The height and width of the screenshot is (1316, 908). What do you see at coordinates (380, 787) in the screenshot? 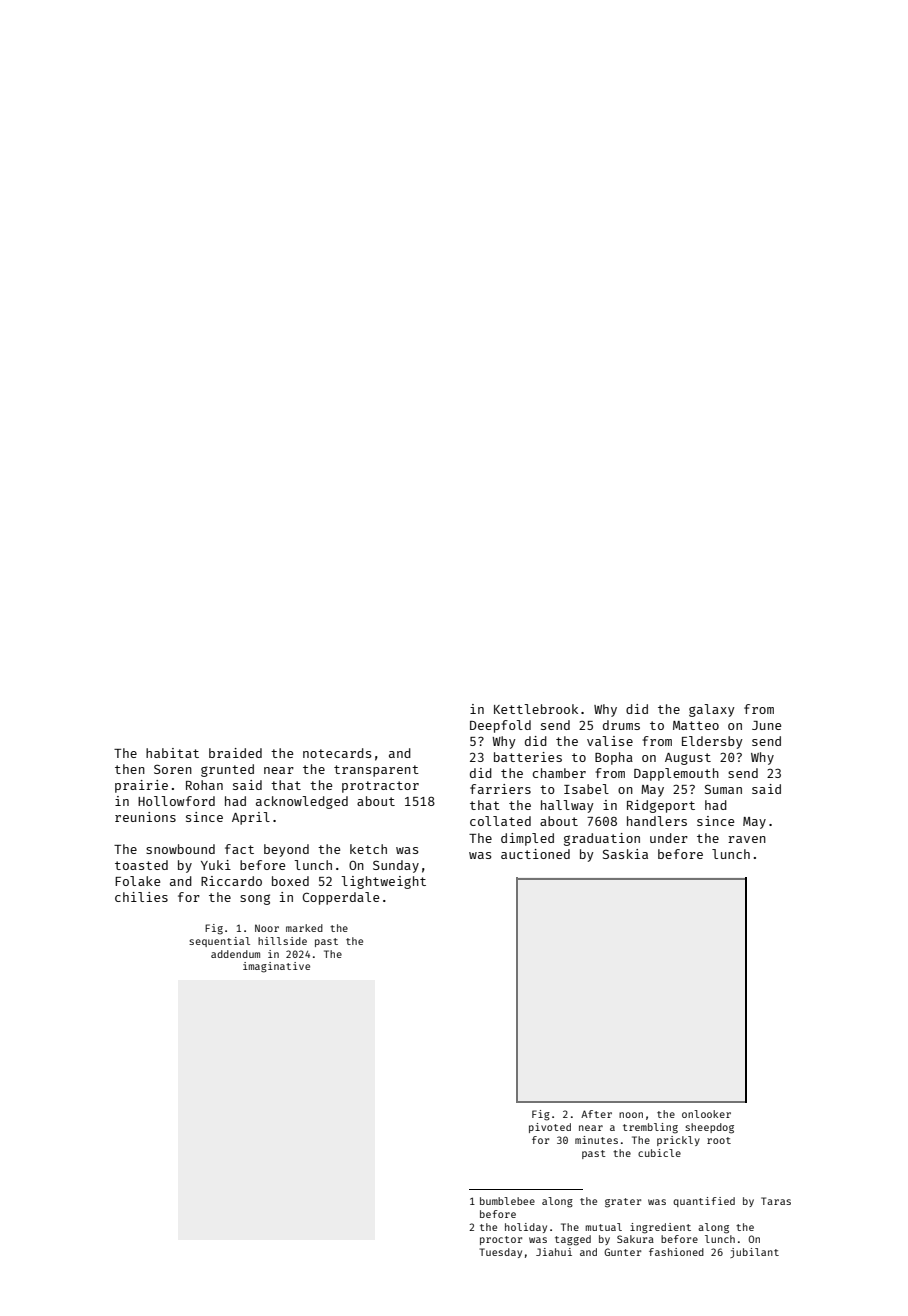
I see `protractor` at bounding box center [380, 787].
